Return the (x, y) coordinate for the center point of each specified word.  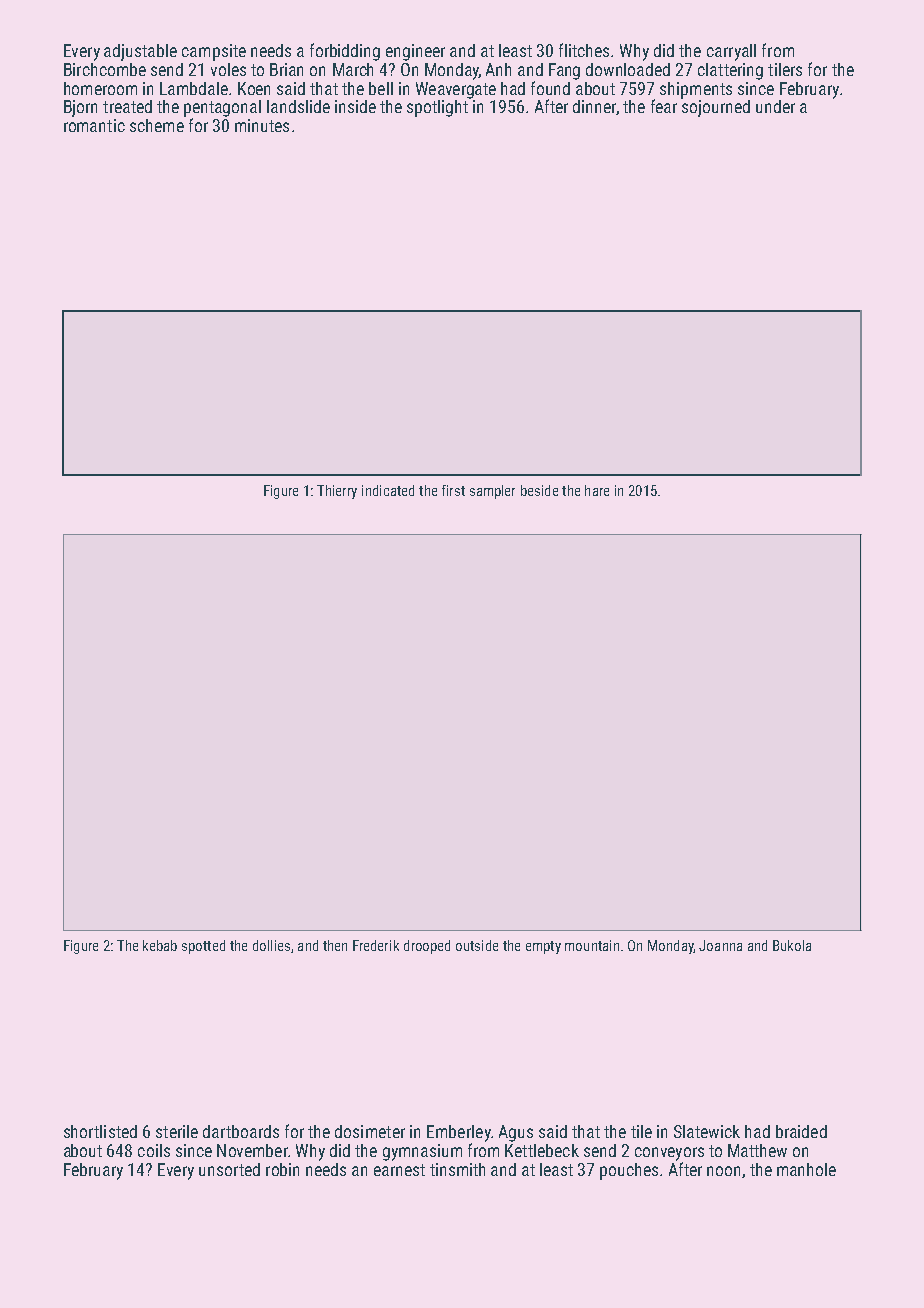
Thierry (337, 492)
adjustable (140, 52)
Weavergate (456, 90)
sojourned (716, 108)
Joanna (720, 945)
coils (154, 1150)
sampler (492, 492)
